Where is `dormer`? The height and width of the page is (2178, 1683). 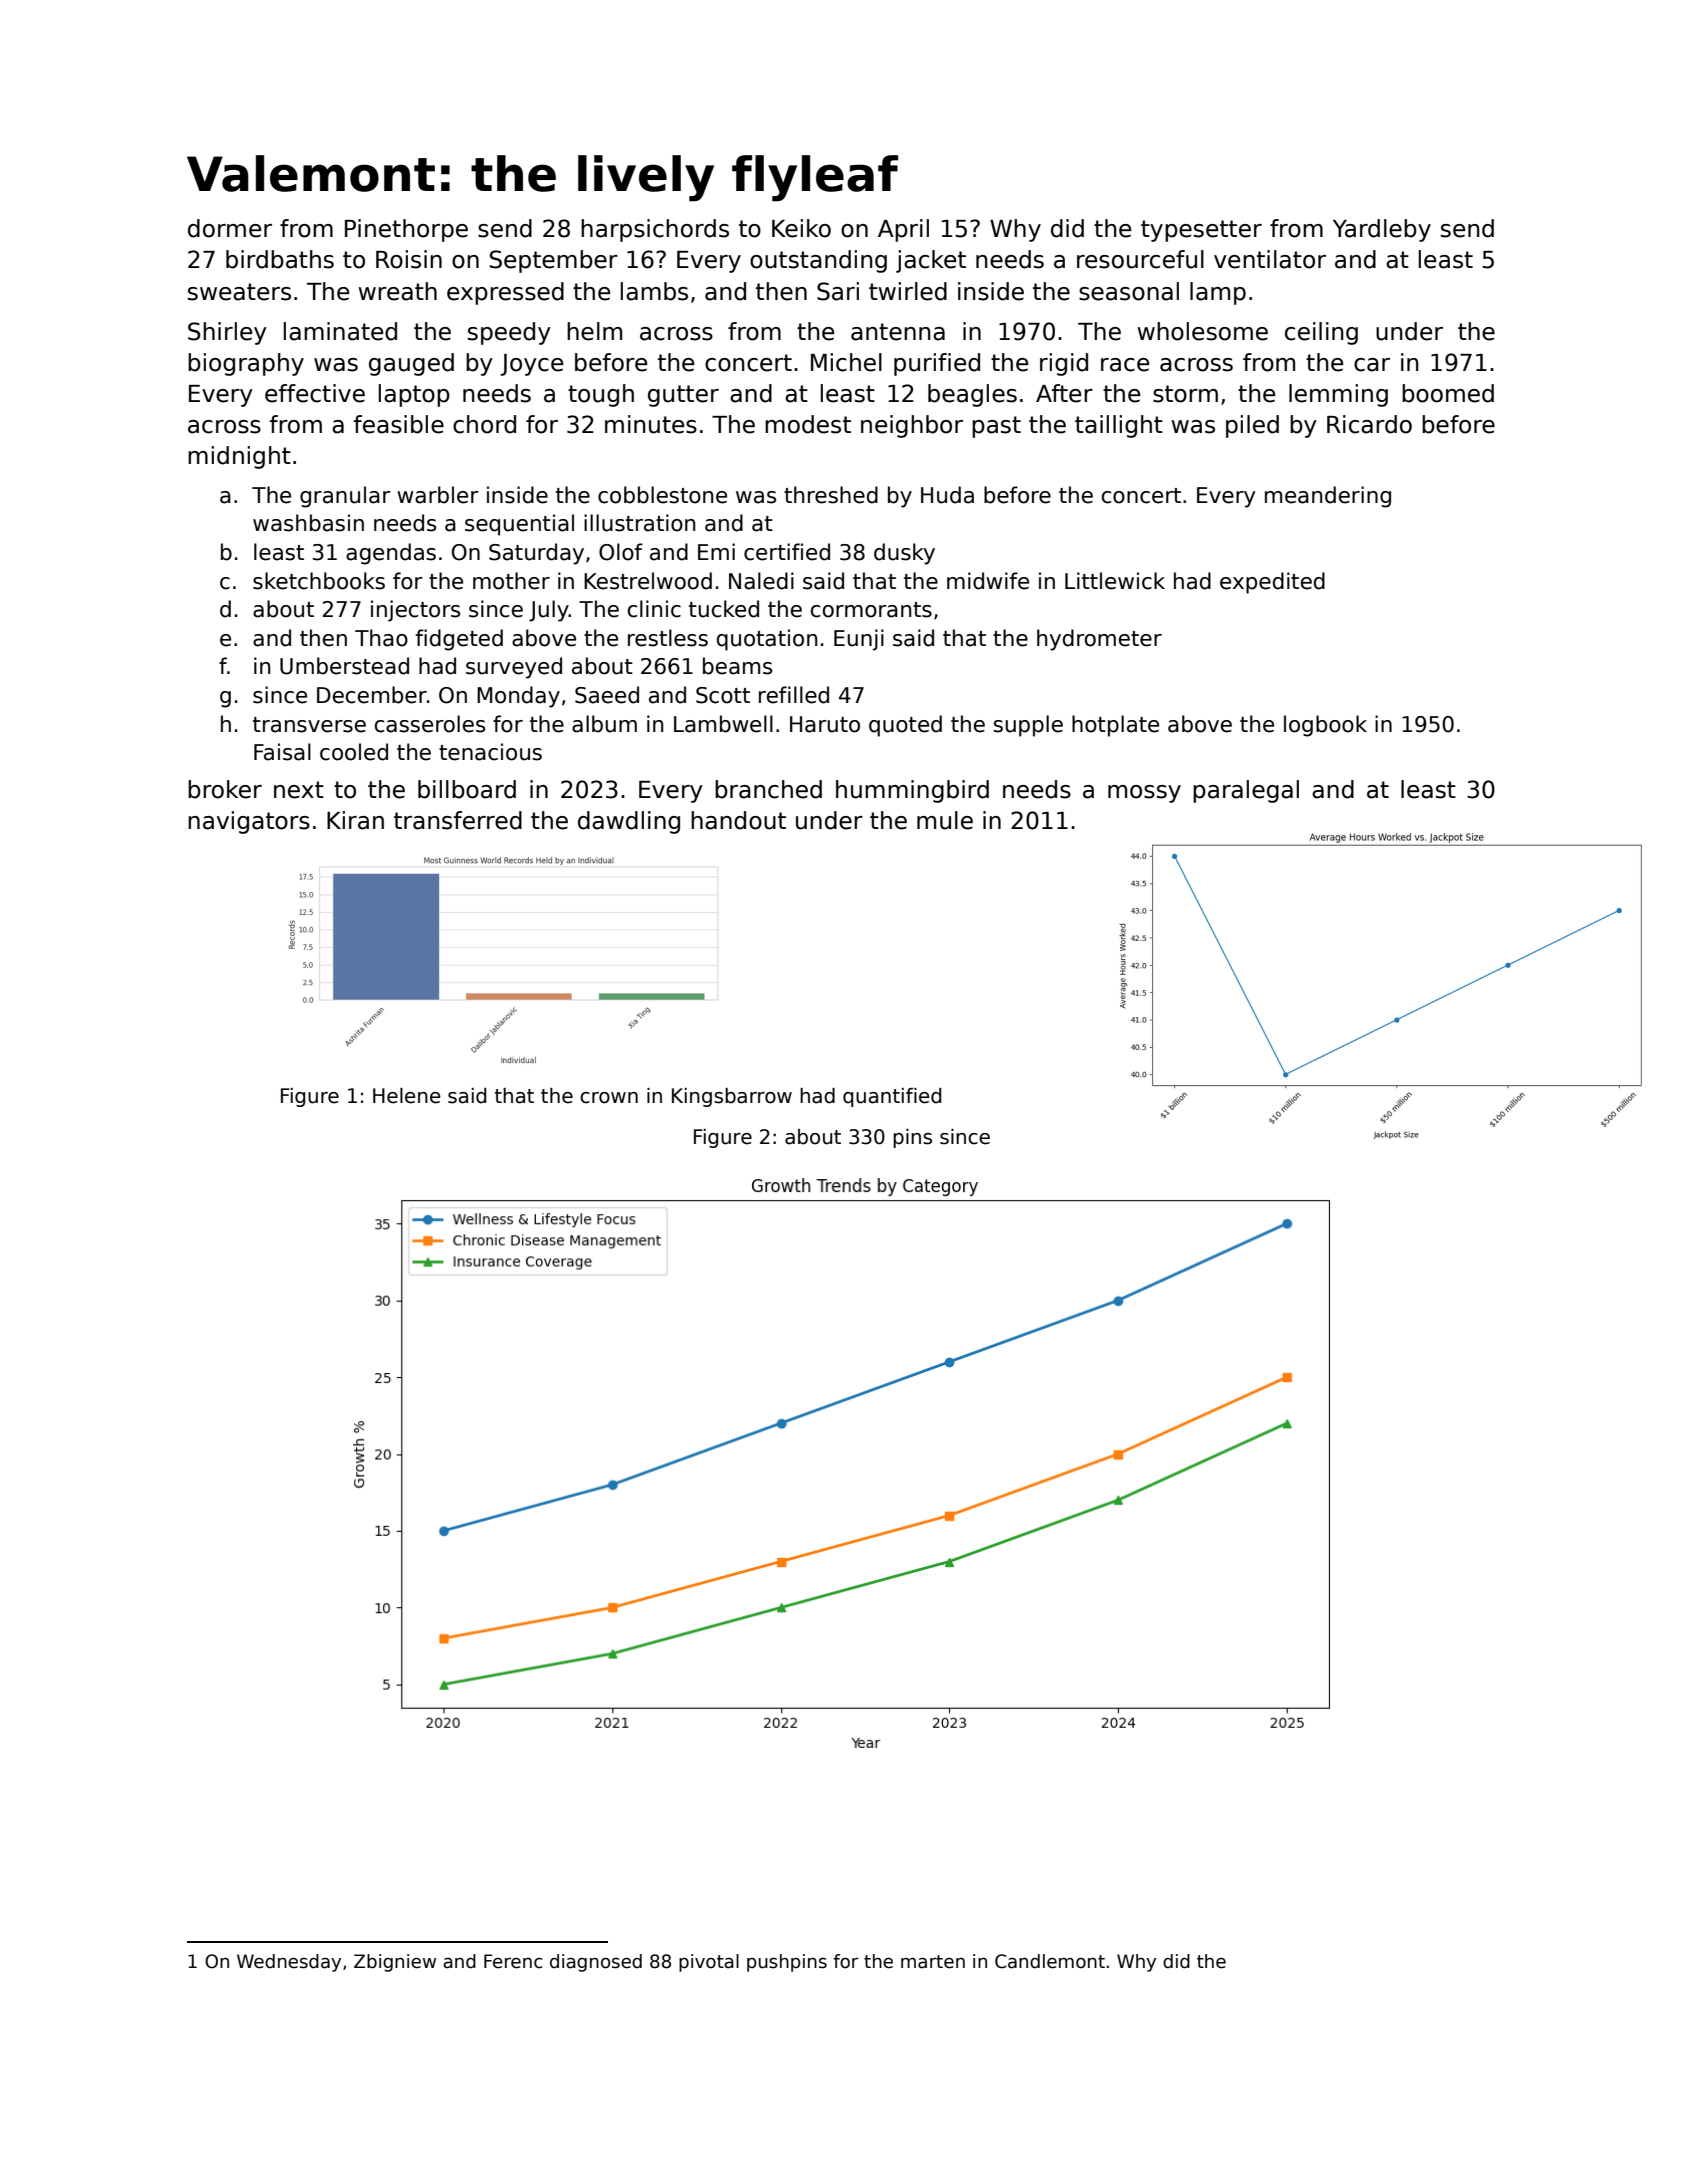 dormer is located at coordinates (230, 228).
